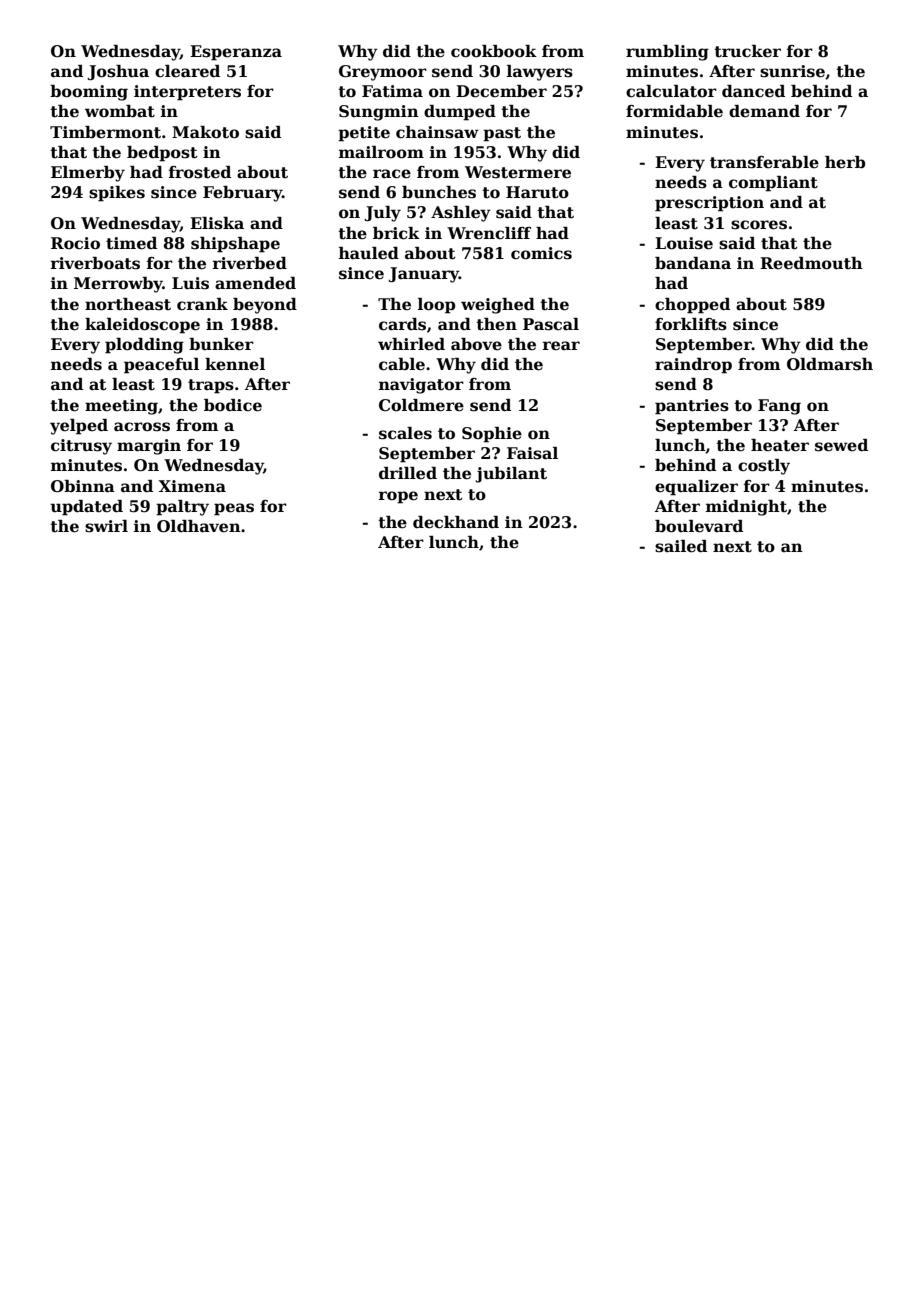 The width and height of the screenshot is (924, 1308). What do you see at coordinates (494, 51) in the screenshot?
I see `cookbook` at bounding box center [494, 51].
